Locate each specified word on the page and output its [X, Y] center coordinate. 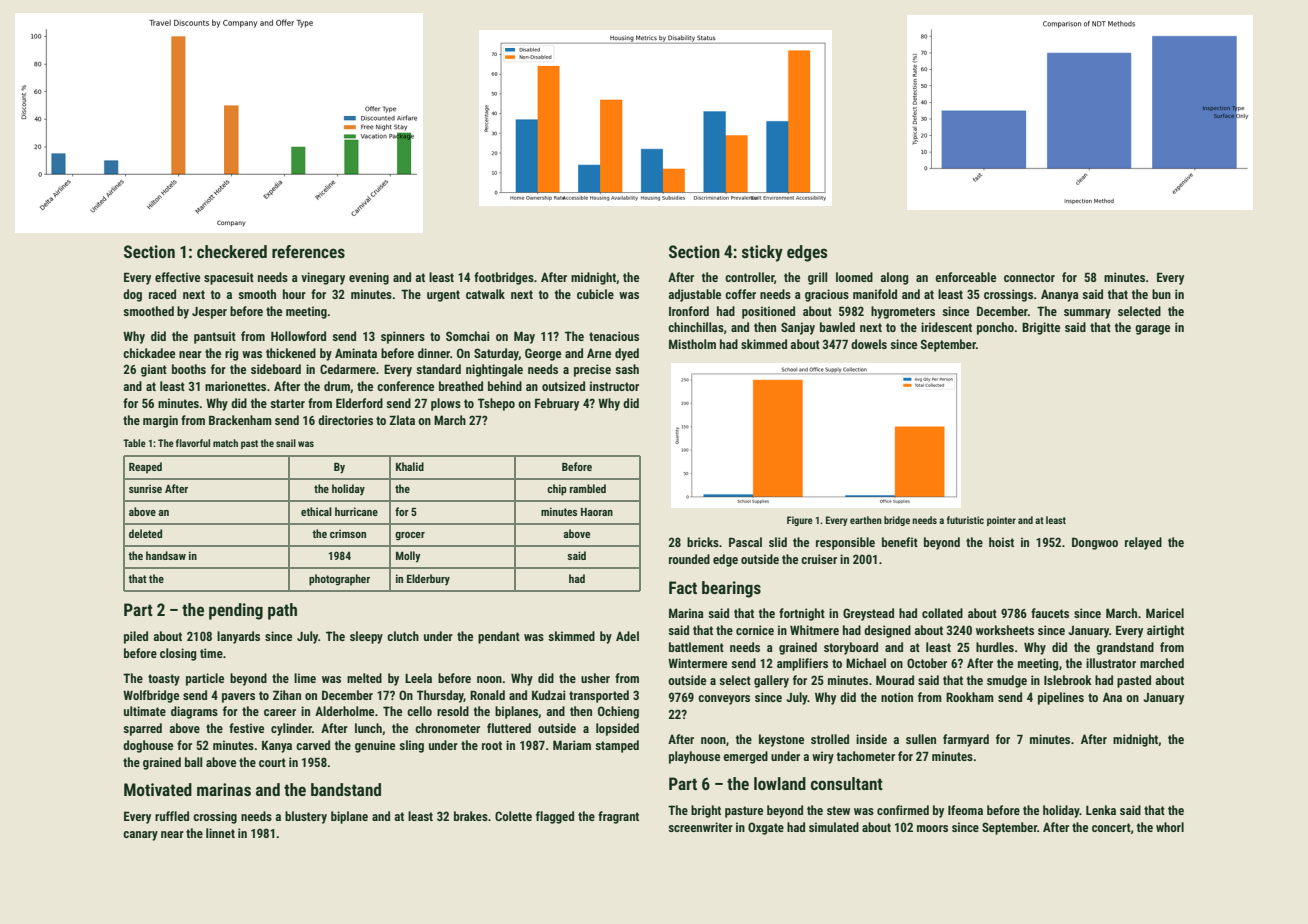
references [308, 251]
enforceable [965, 277]
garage [1152, 330]
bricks [703, 542]
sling [411, 746]
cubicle [595, 294]
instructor [614, 386]
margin [160, 421]
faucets [1050, 613]
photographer [339, 580]
